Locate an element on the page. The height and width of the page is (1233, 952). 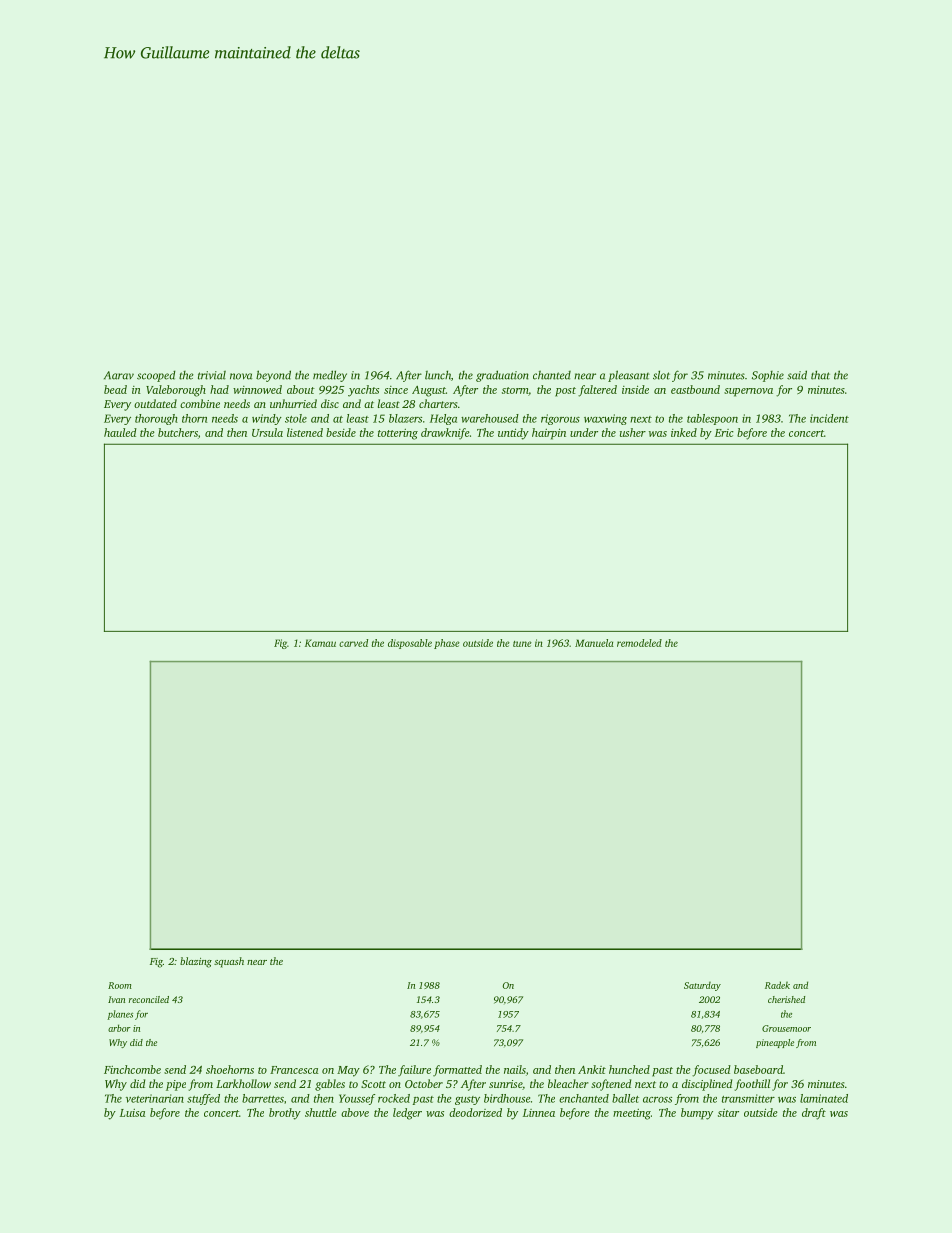
Luisa is located at coordinates (132, 1113).
